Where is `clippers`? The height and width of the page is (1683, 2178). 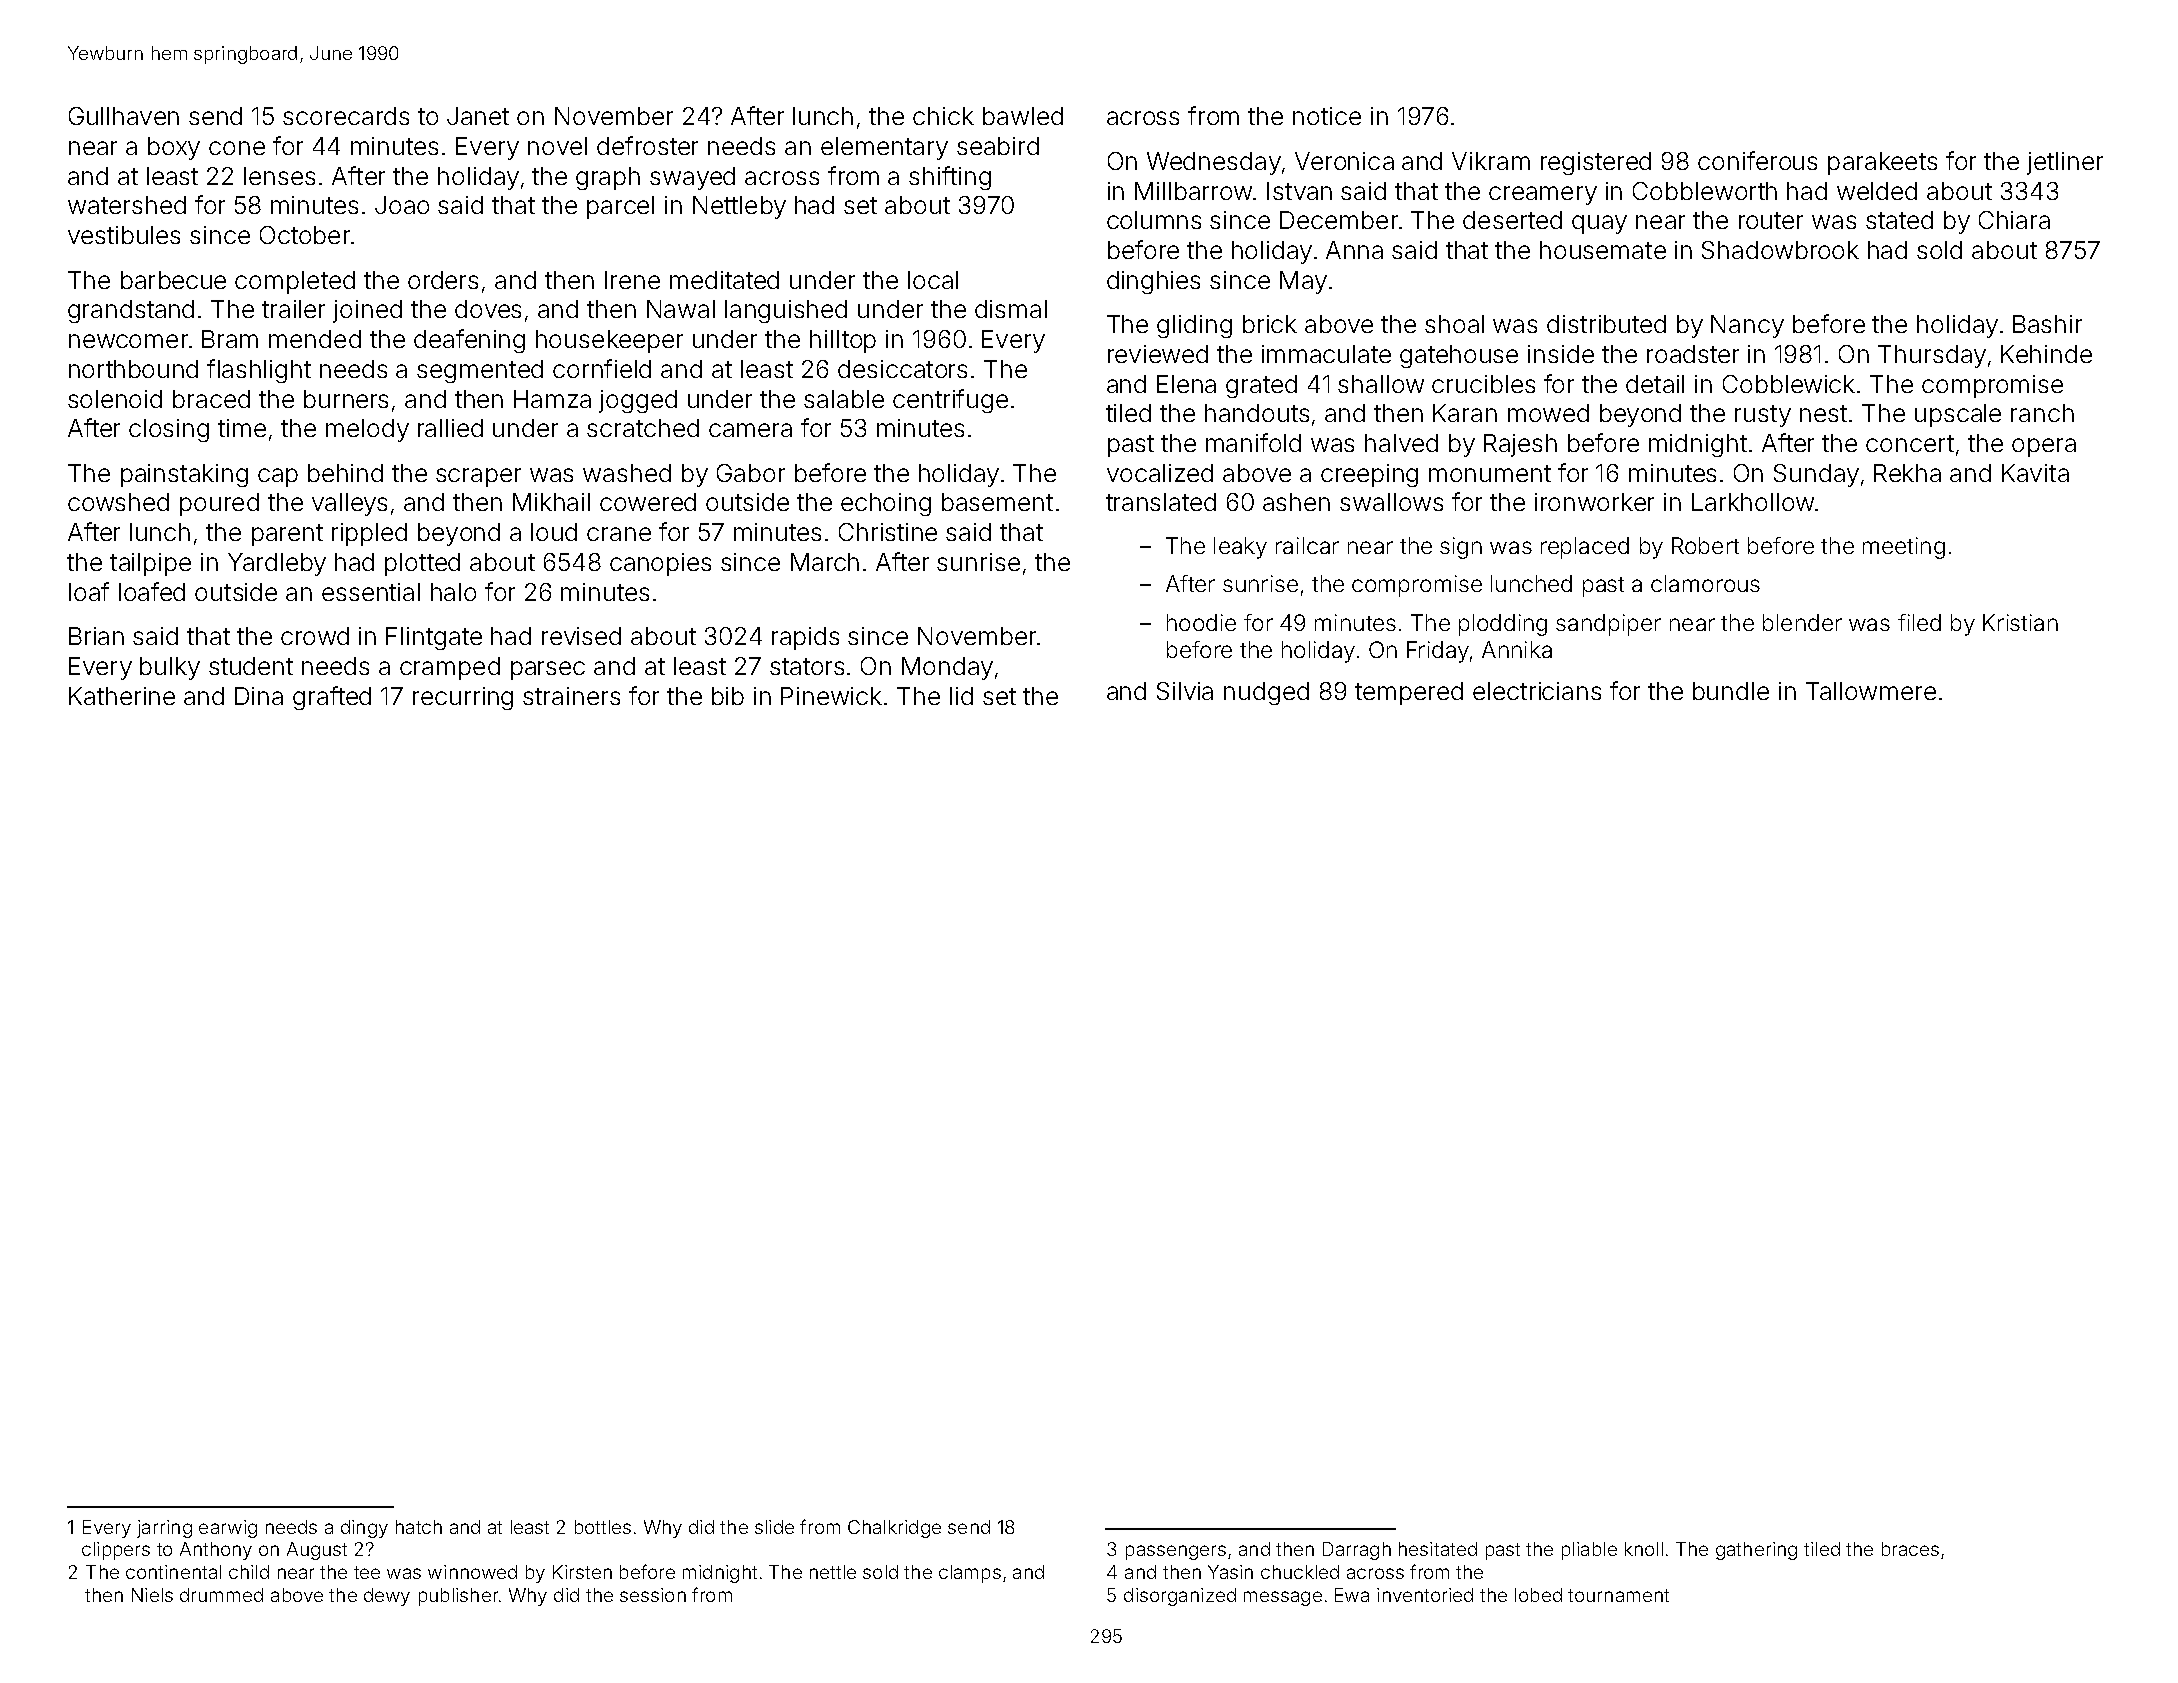
clippers is located at coordinates (116, 1551).
